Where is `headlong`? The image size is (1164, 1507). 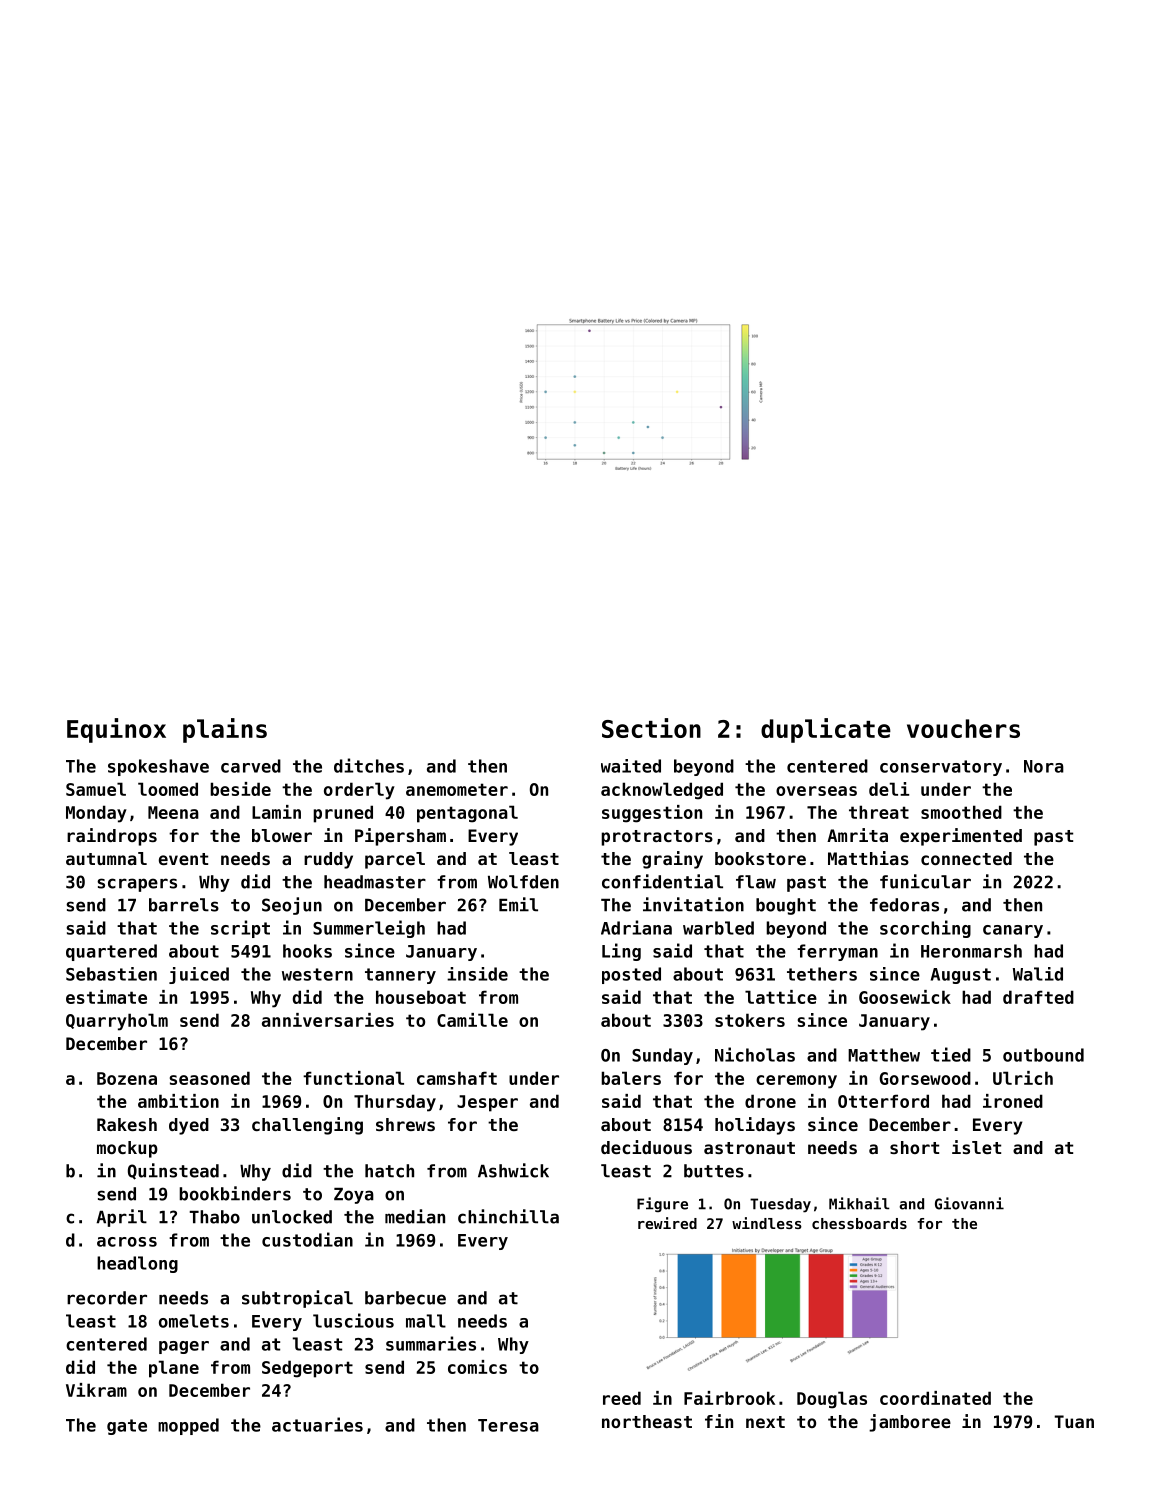 headlong is located at coordinates (137, 1264).
